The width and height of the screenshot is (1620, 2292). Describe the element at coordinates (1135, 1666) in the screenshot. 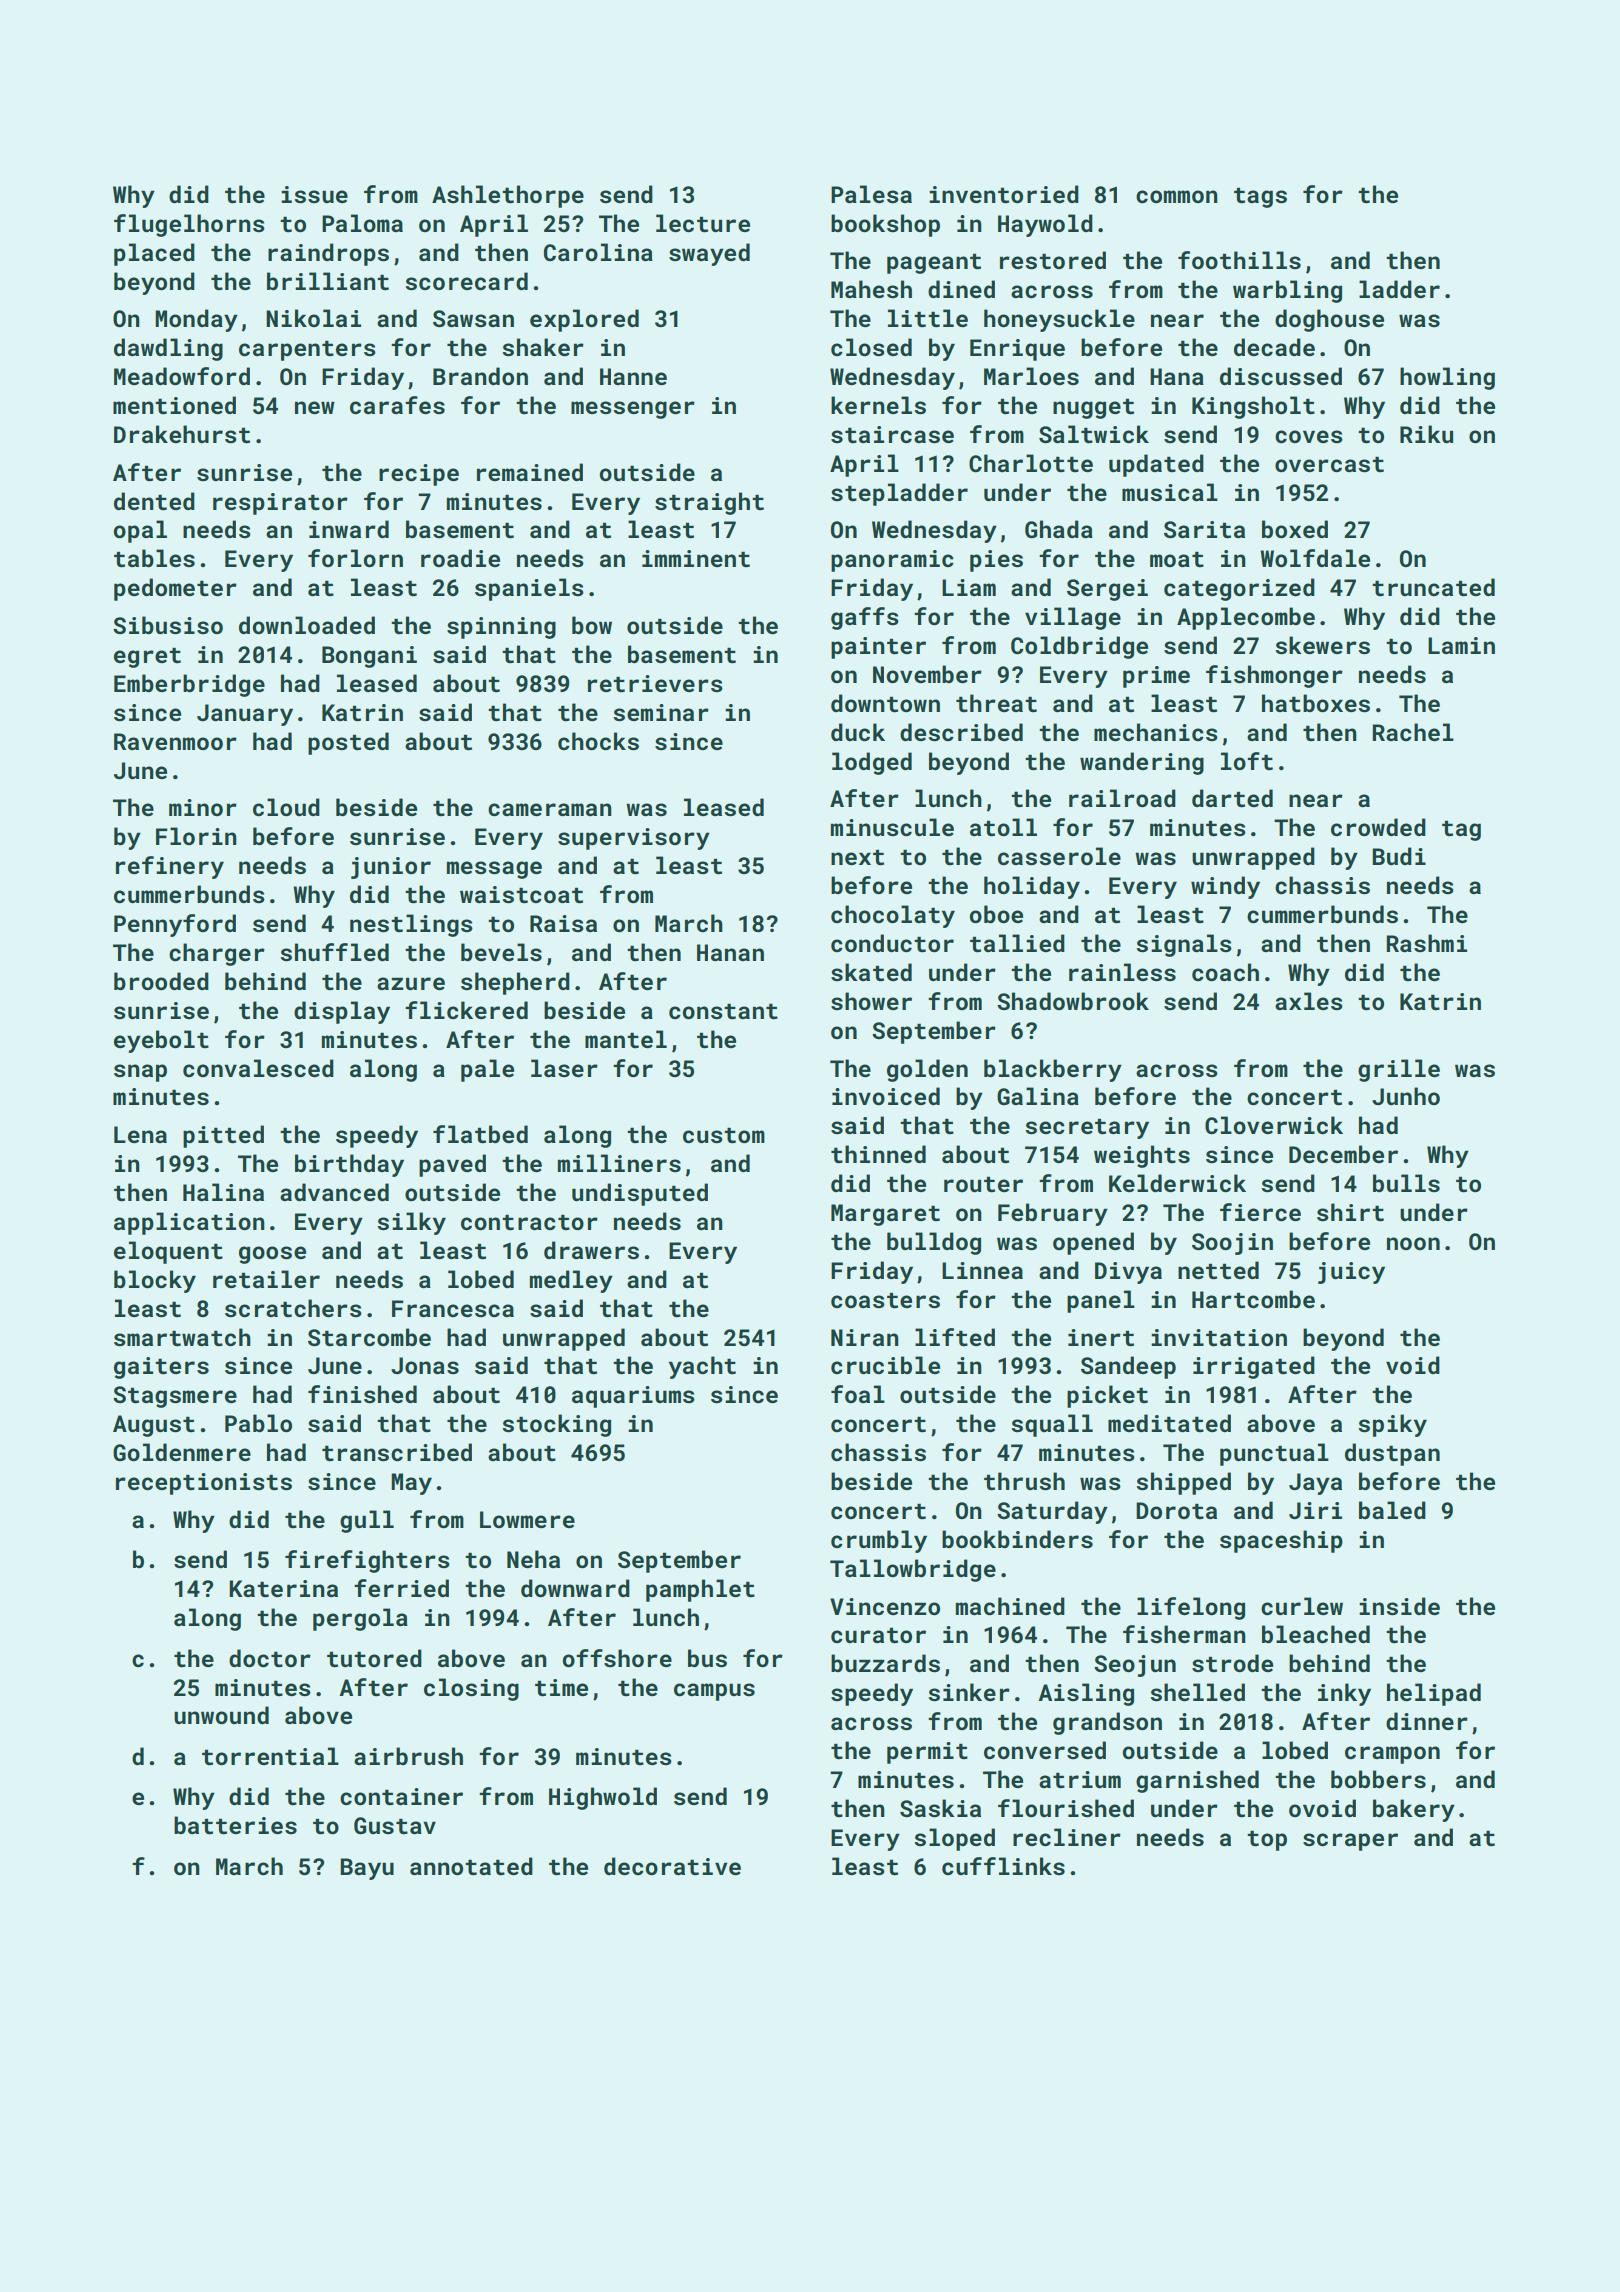

I see `Seojun` at that location.
